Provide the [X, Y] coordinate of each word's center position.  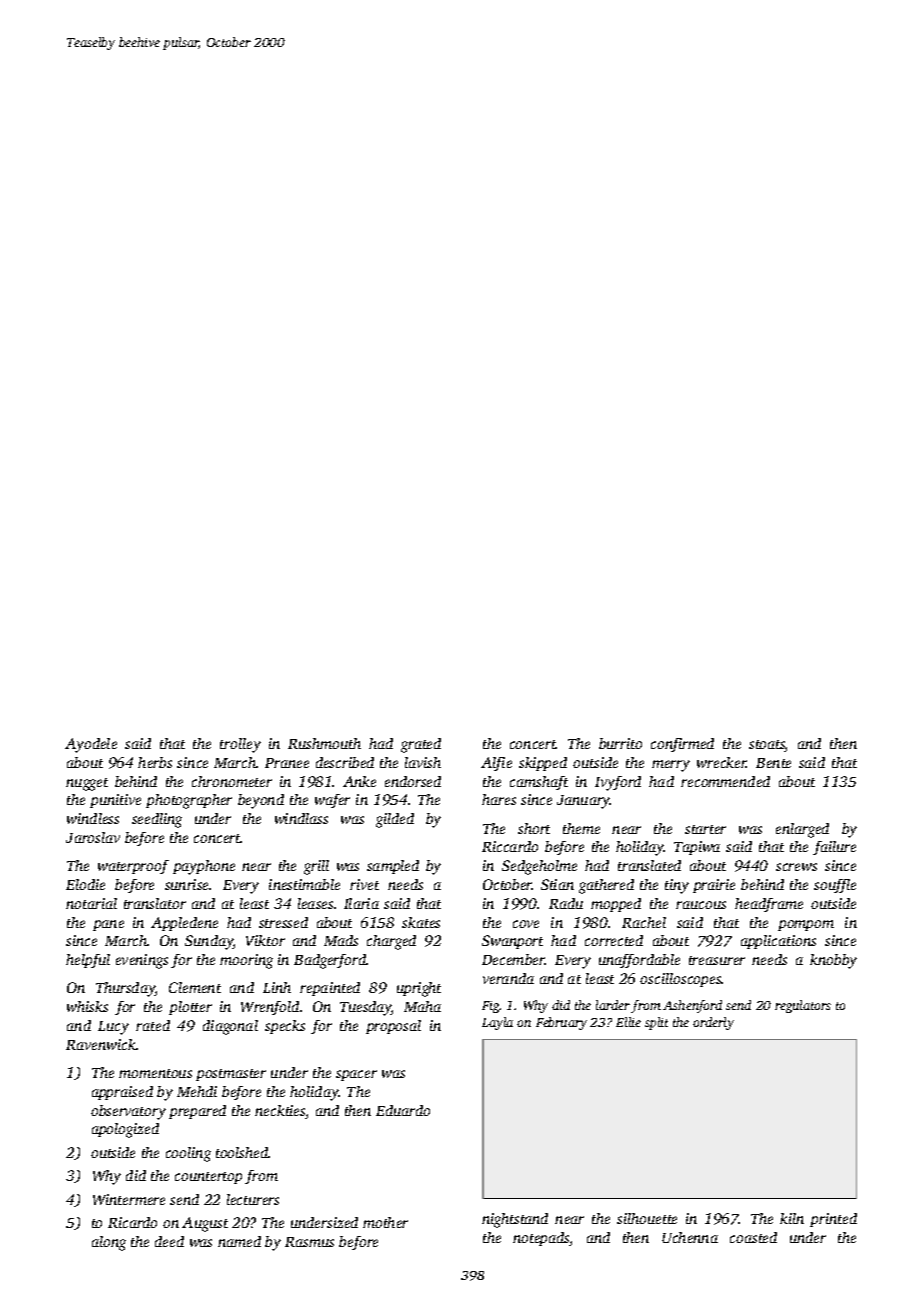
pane [108, 925]
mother [385, 1222]
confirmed [682, 745]
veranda [508, 978]
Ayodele [91, 745]
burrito [620, 743]
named [239, 1241]
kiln [792, 1218]
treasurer [717, 960]
